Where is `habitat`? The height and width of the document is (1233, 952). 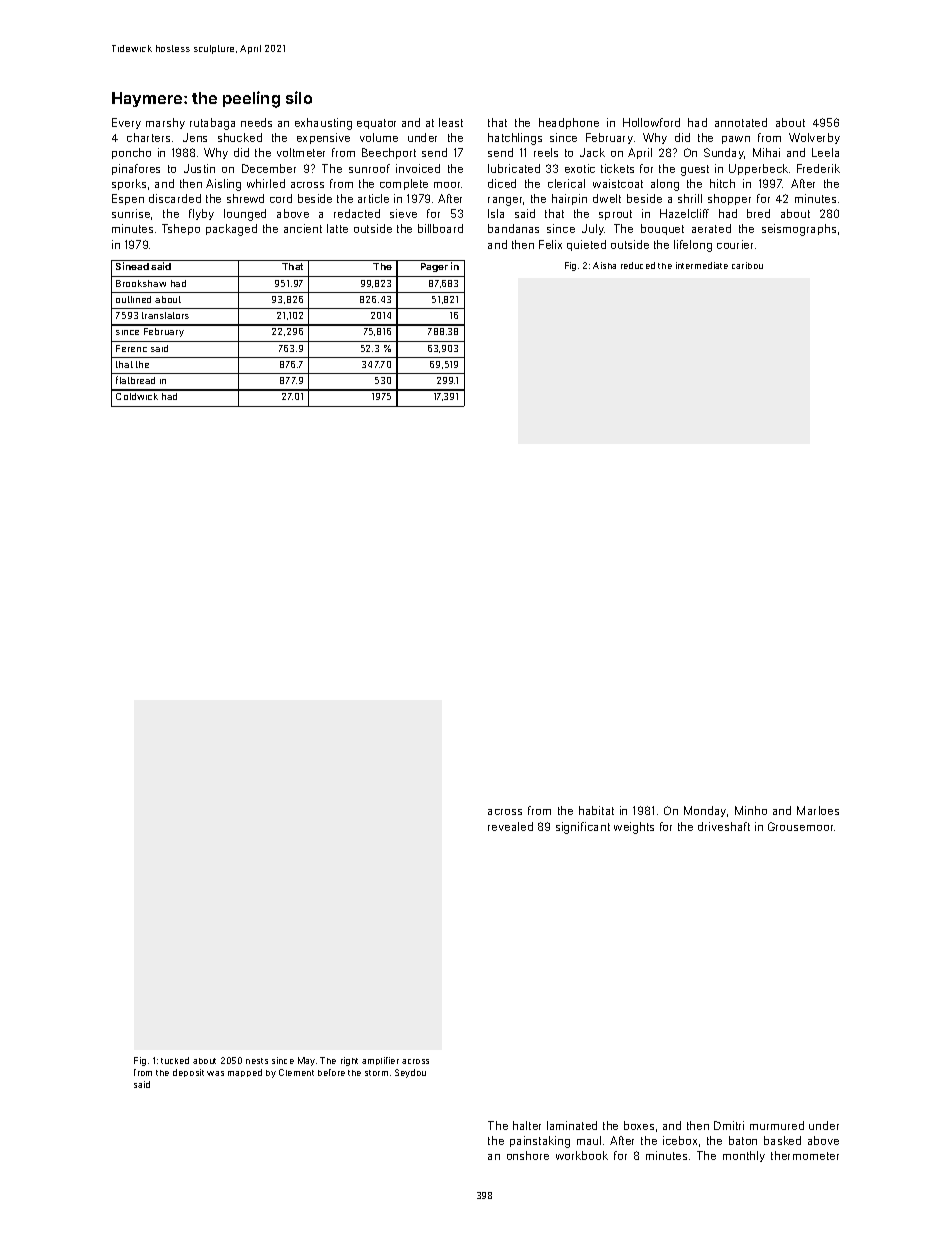
habitat is located at coordinates (596, 810).
